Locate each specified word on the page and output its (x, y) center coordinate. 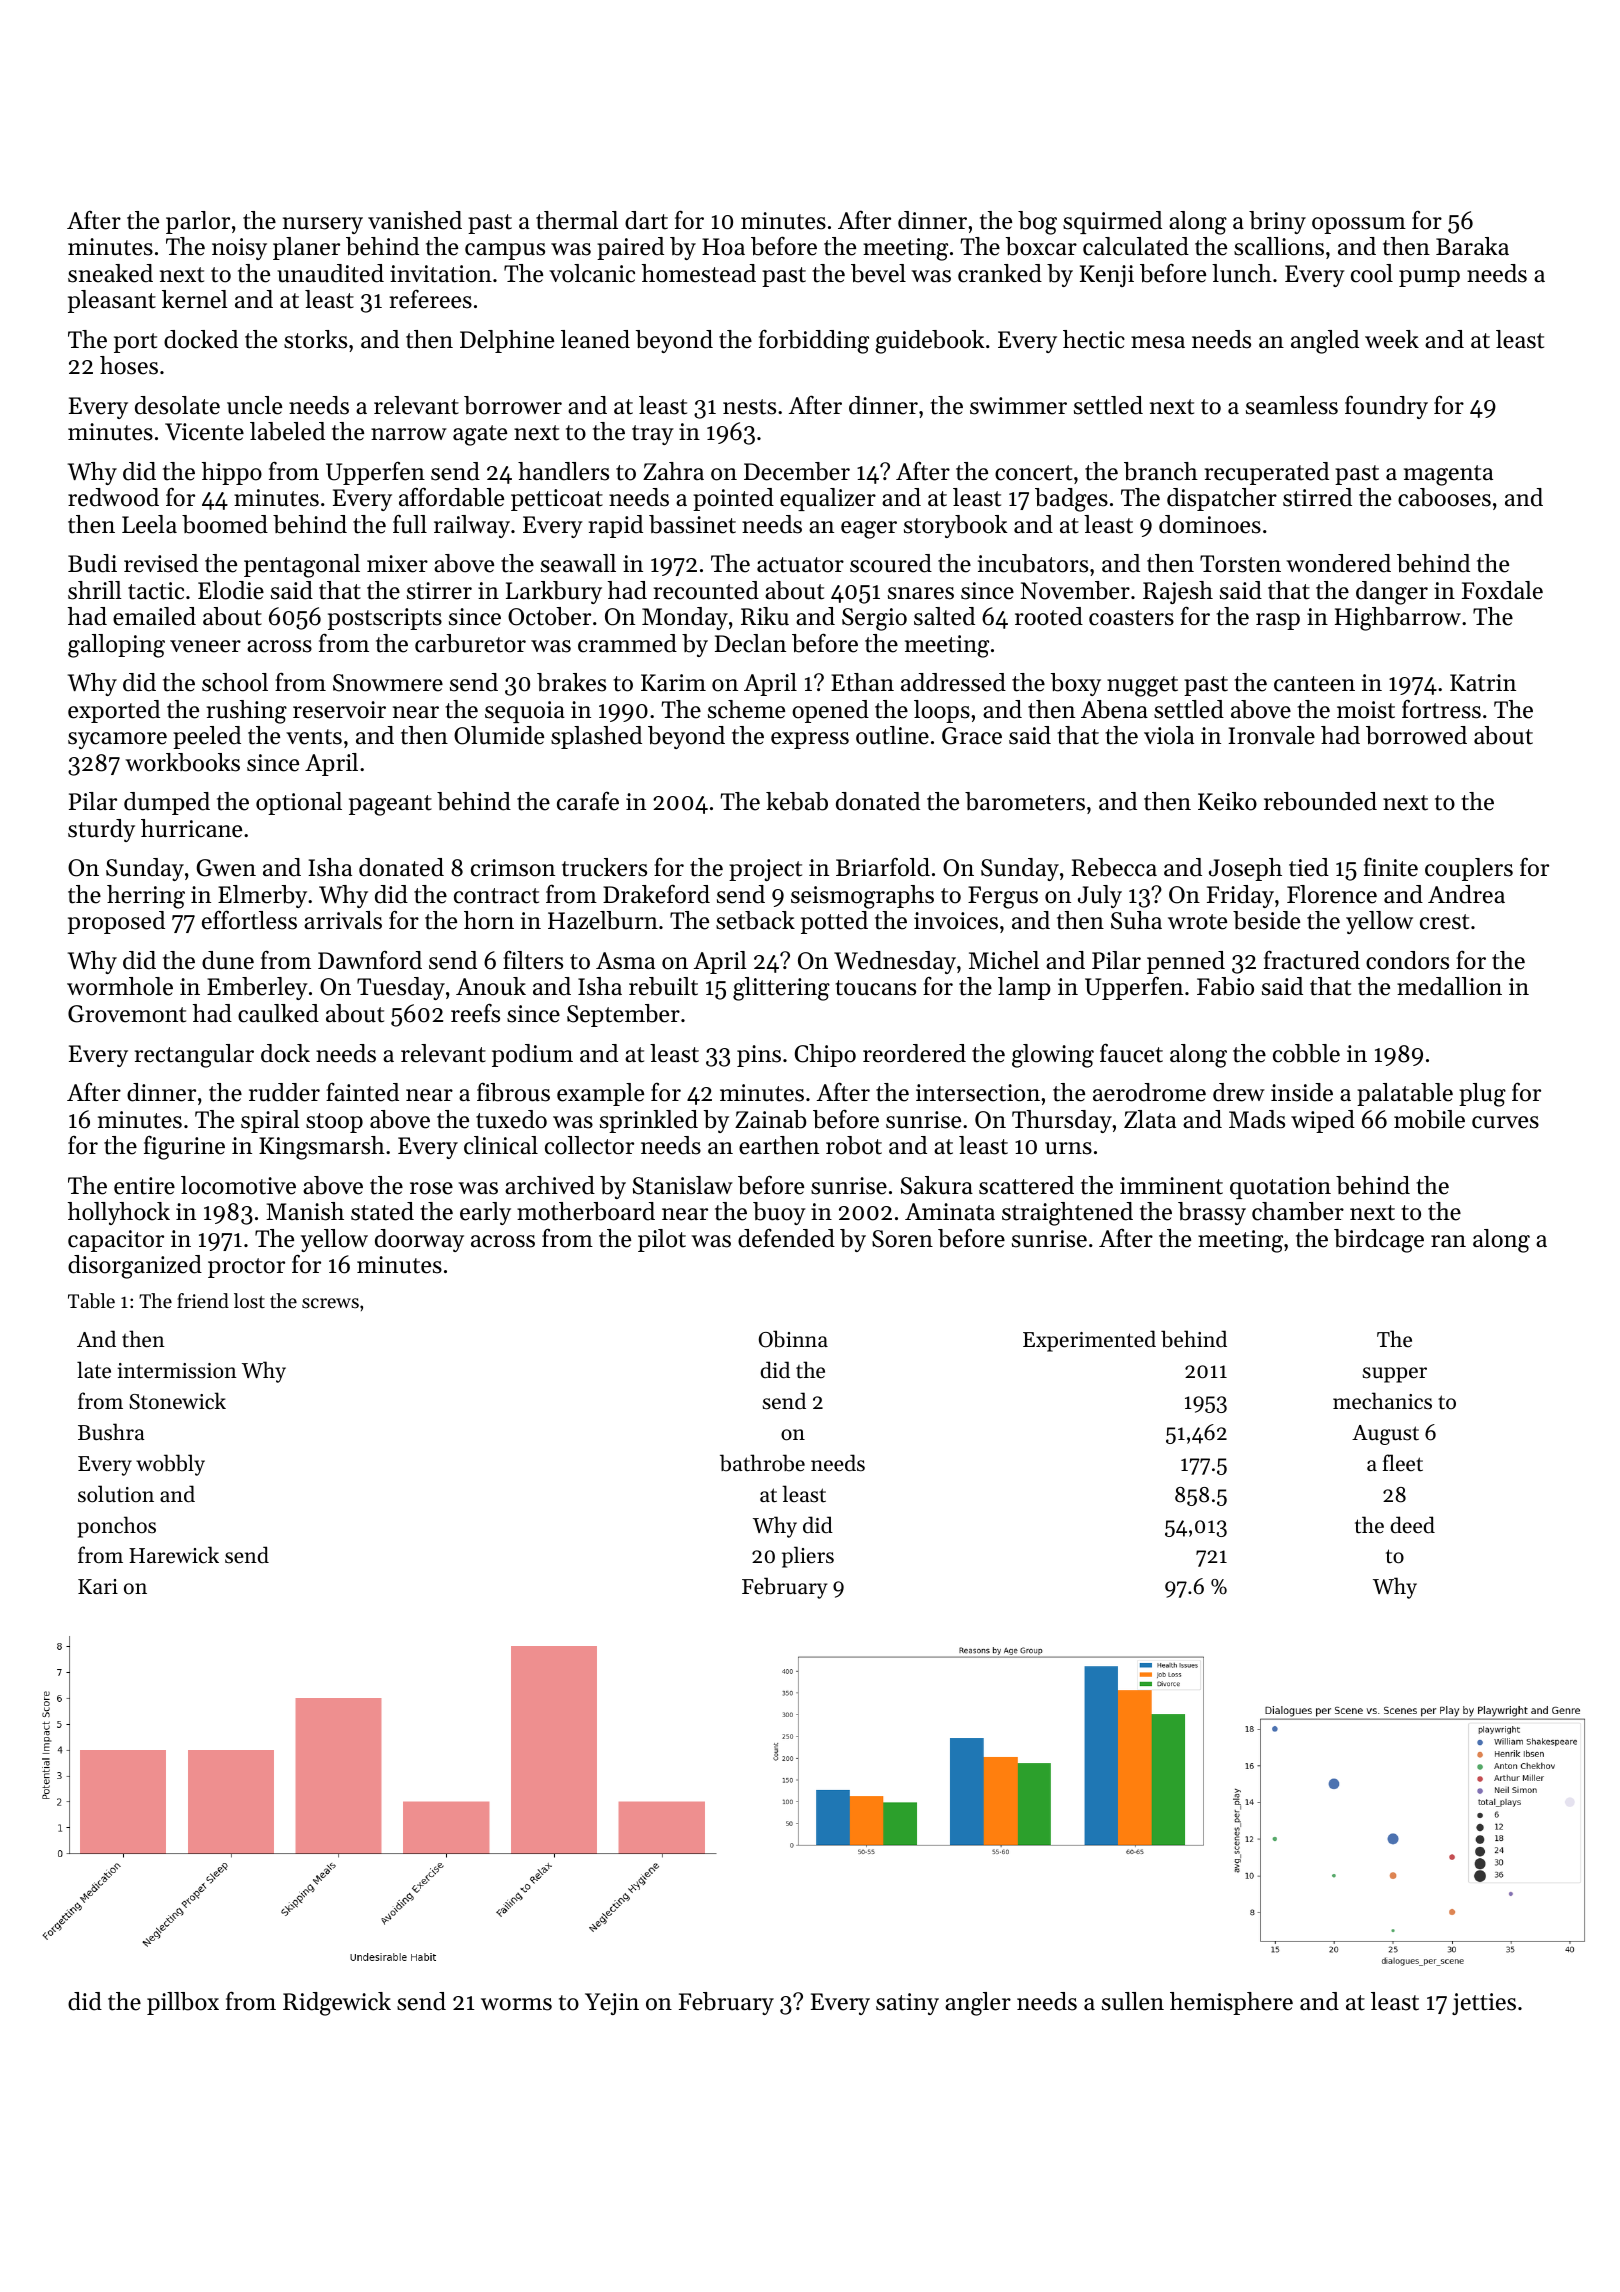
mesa (1158, 342)
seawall (578, 563)
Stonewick (177, 1401)
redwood (113, 497)
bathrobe (762, 1463)
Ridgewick (337, 2004)
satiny (907, 2004)
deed (1412, 1525)
